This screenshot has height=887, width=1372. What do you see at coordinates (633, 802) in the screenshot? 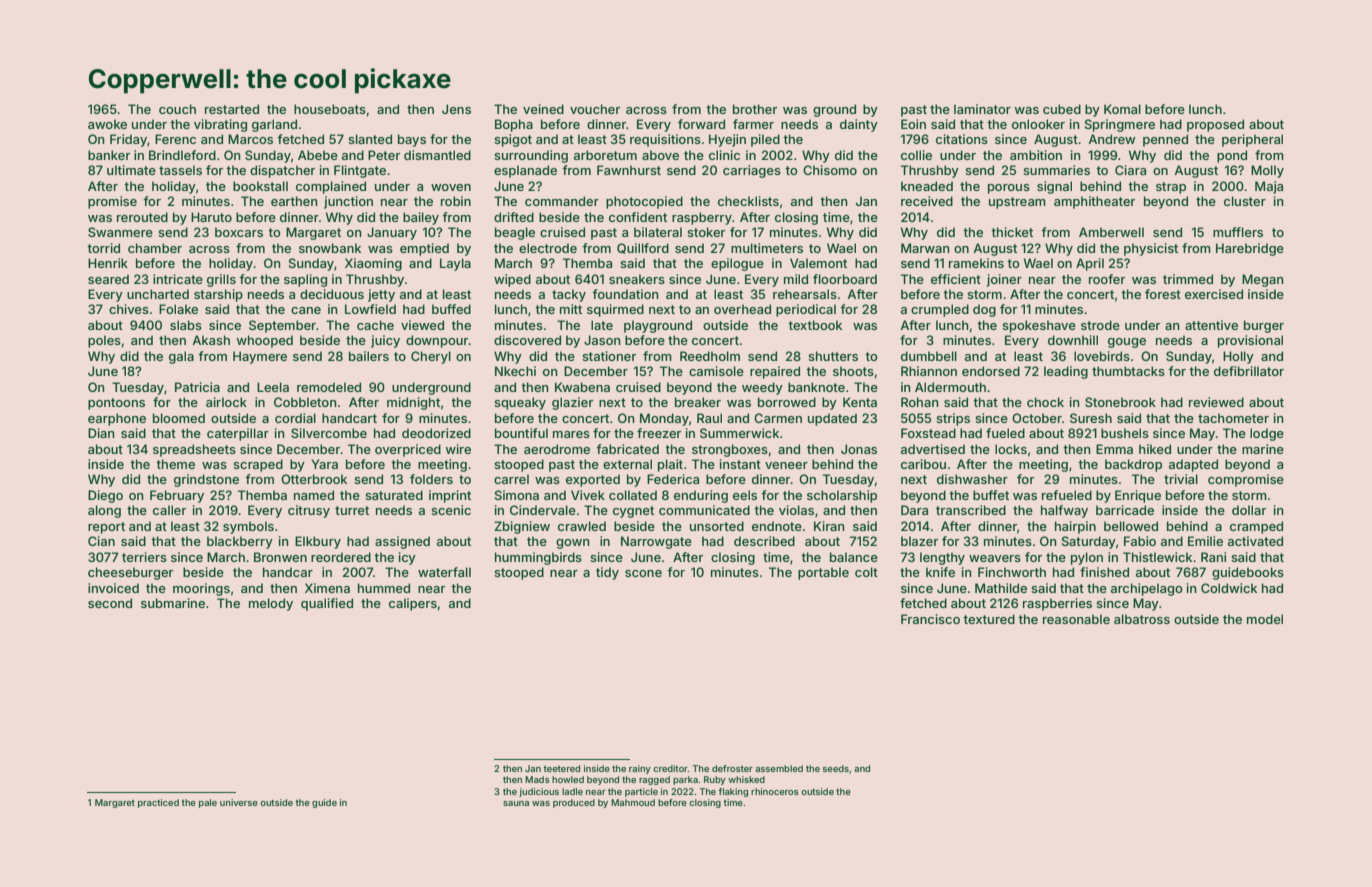
I see `Mahmoud` at bounding box center [633, 802].
